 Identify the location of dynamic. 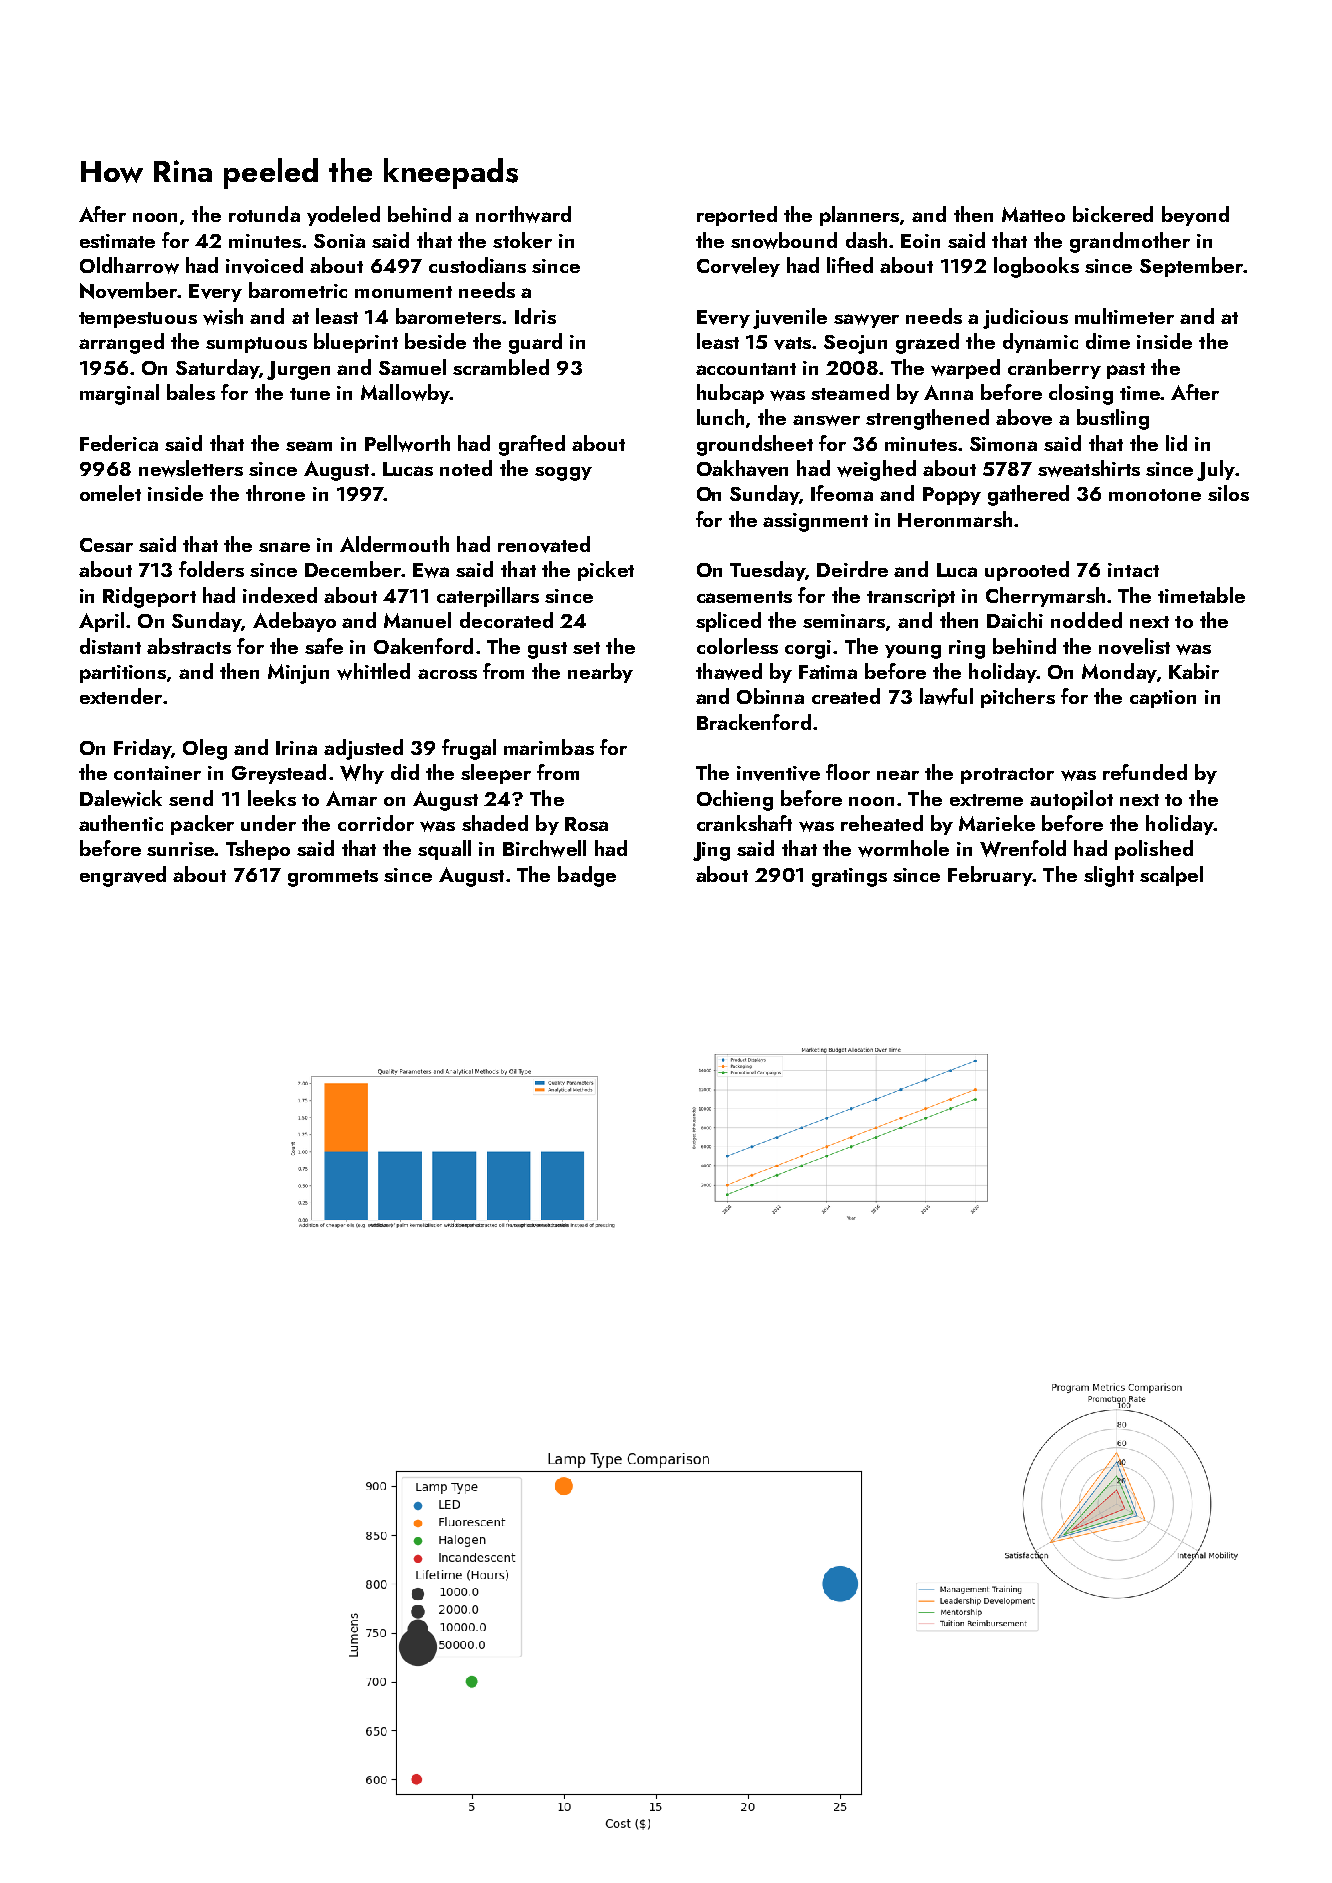
(1040, 343).
